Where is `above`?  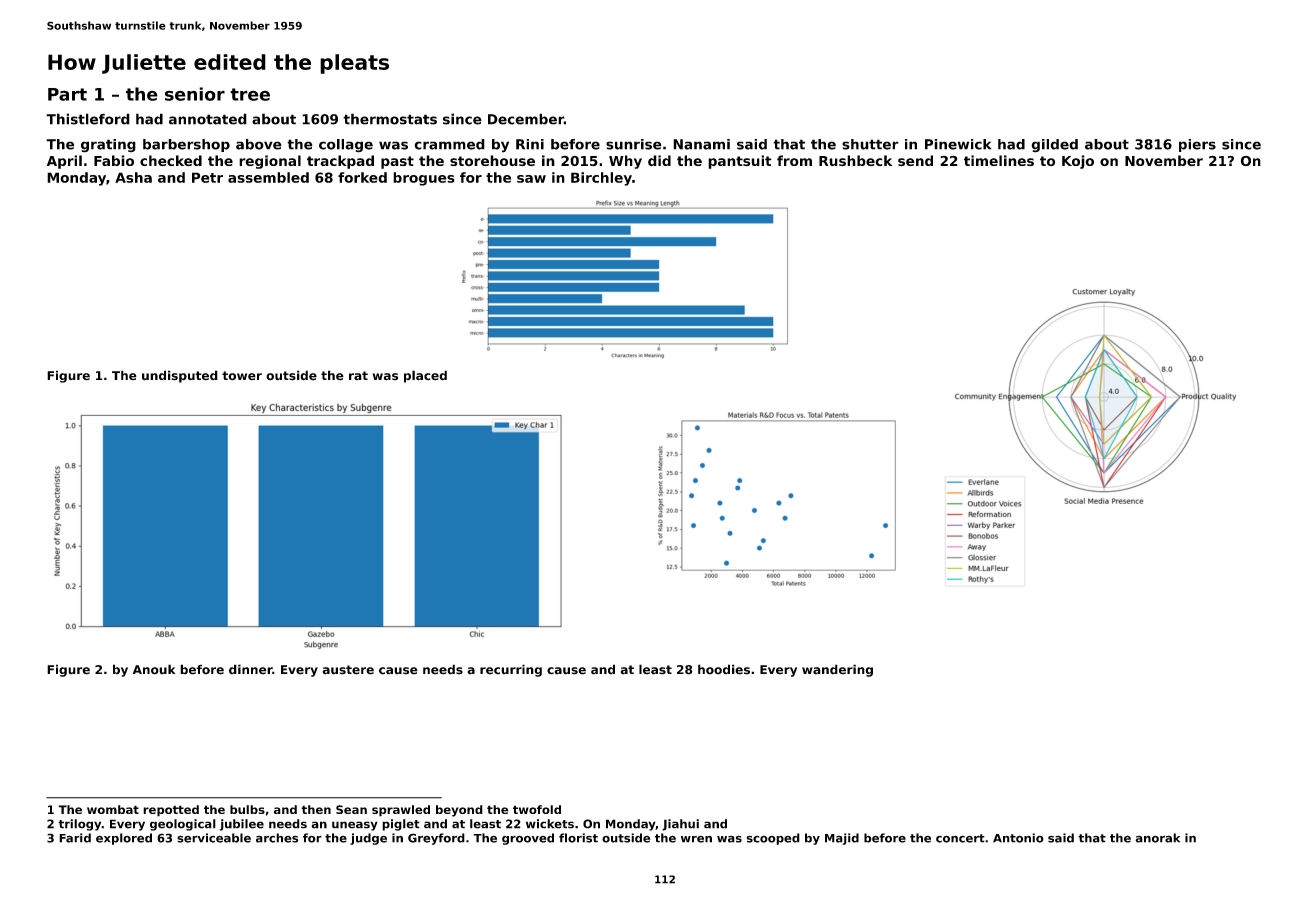 above is located at coordinates (259, 144).
